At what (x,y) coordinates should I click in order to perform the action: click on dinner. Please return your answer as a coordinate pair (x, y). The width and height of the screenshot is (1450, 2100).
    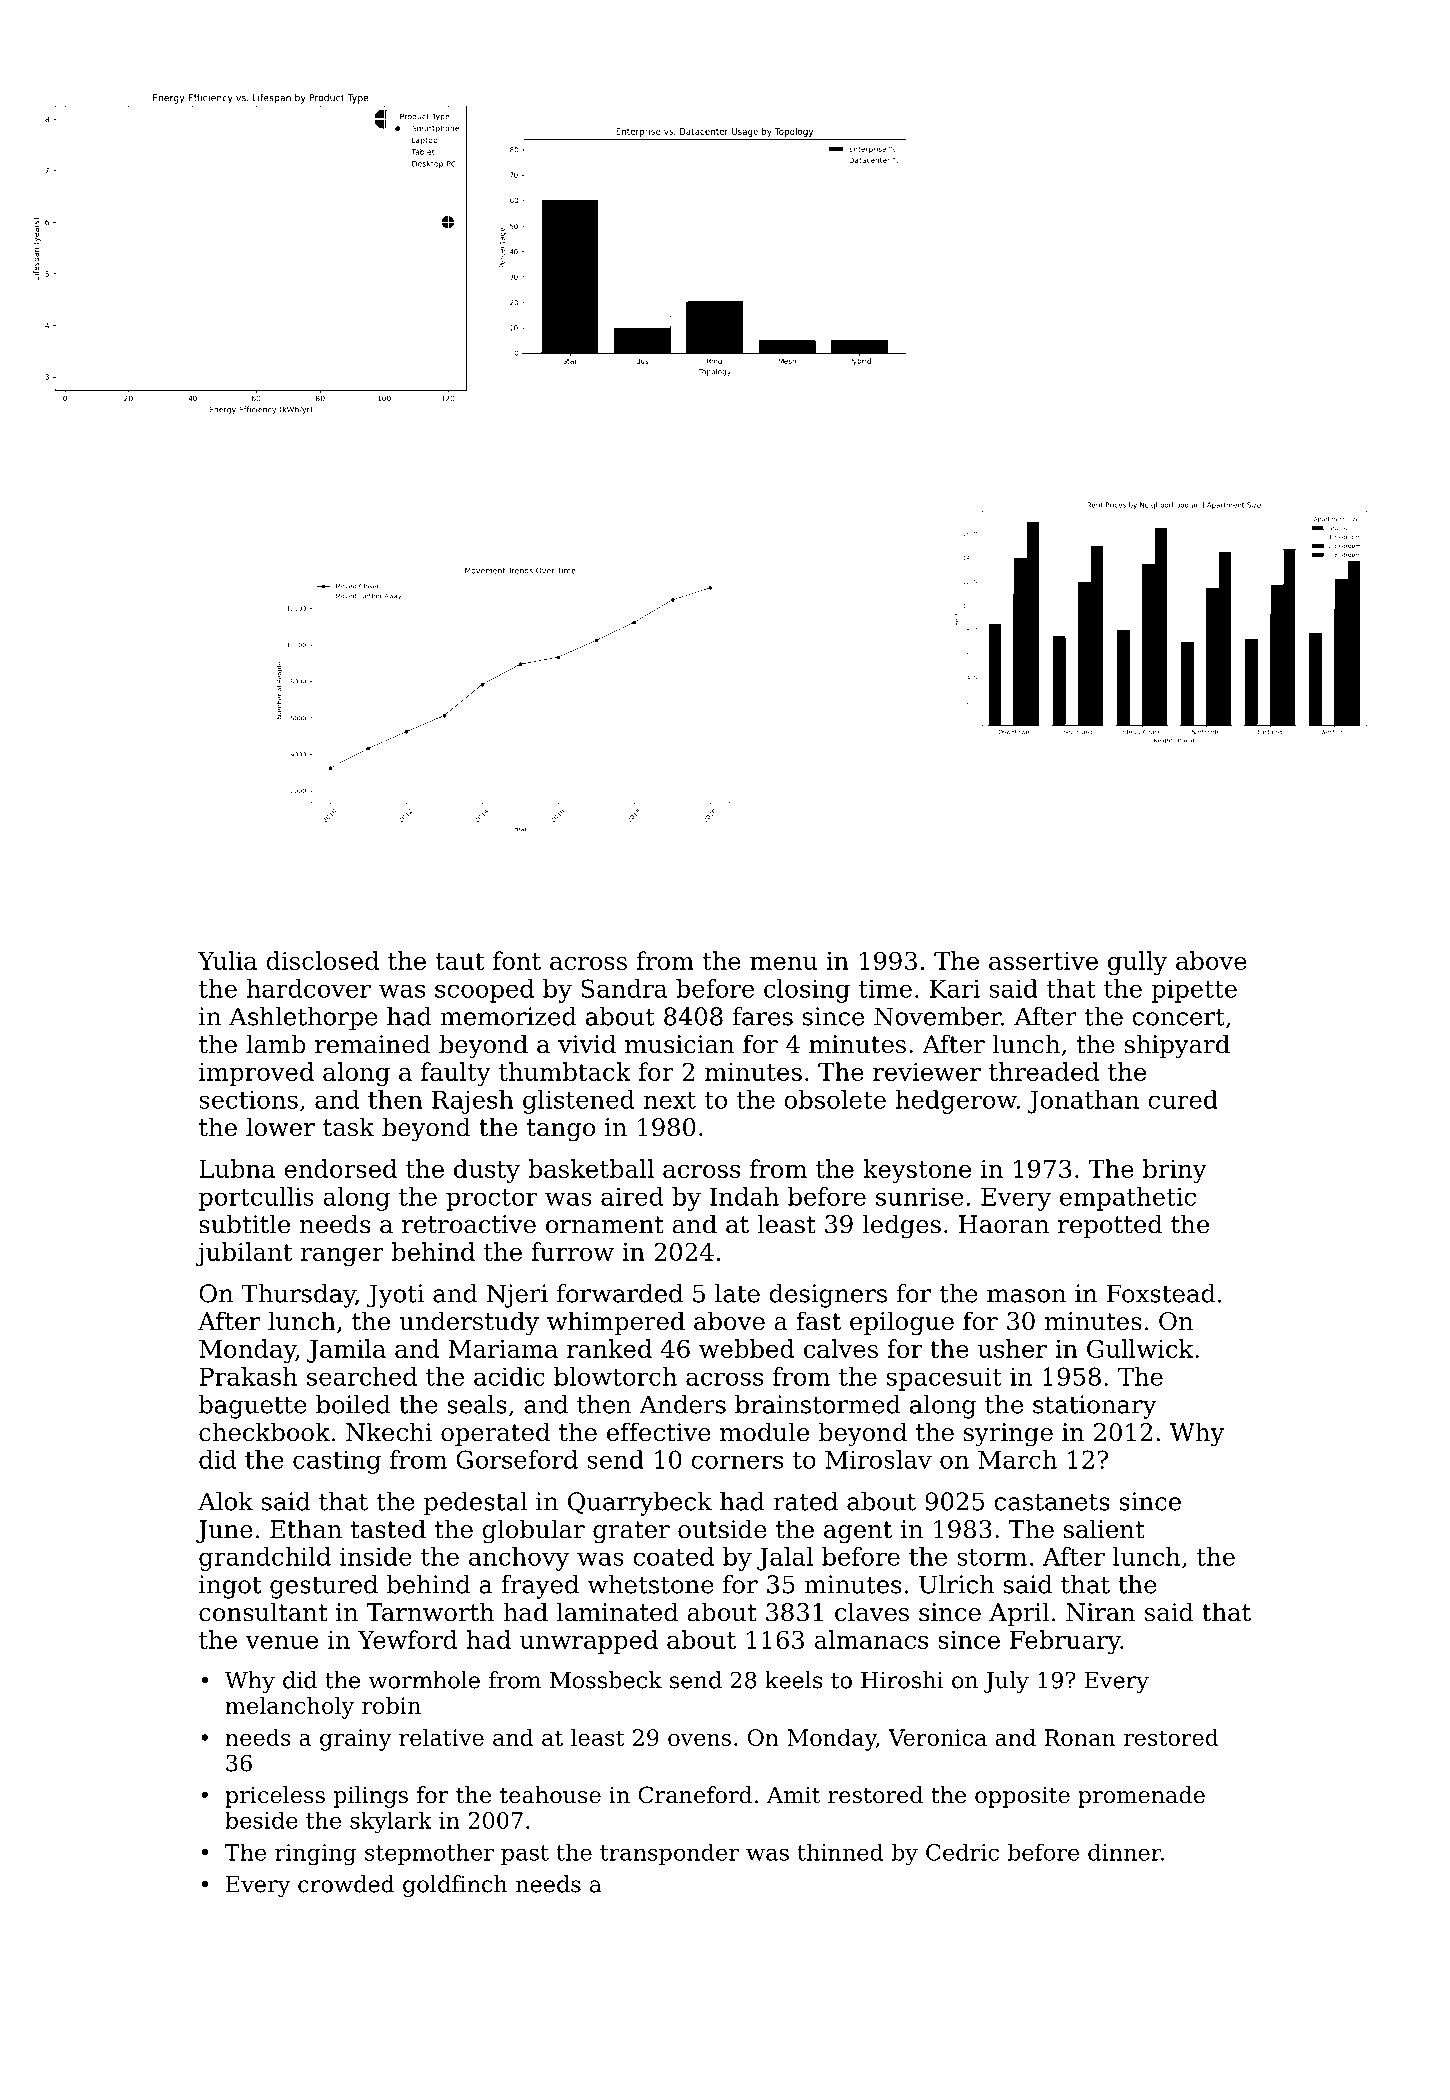
    Looking at the image, I should click on (1124, 1852).
